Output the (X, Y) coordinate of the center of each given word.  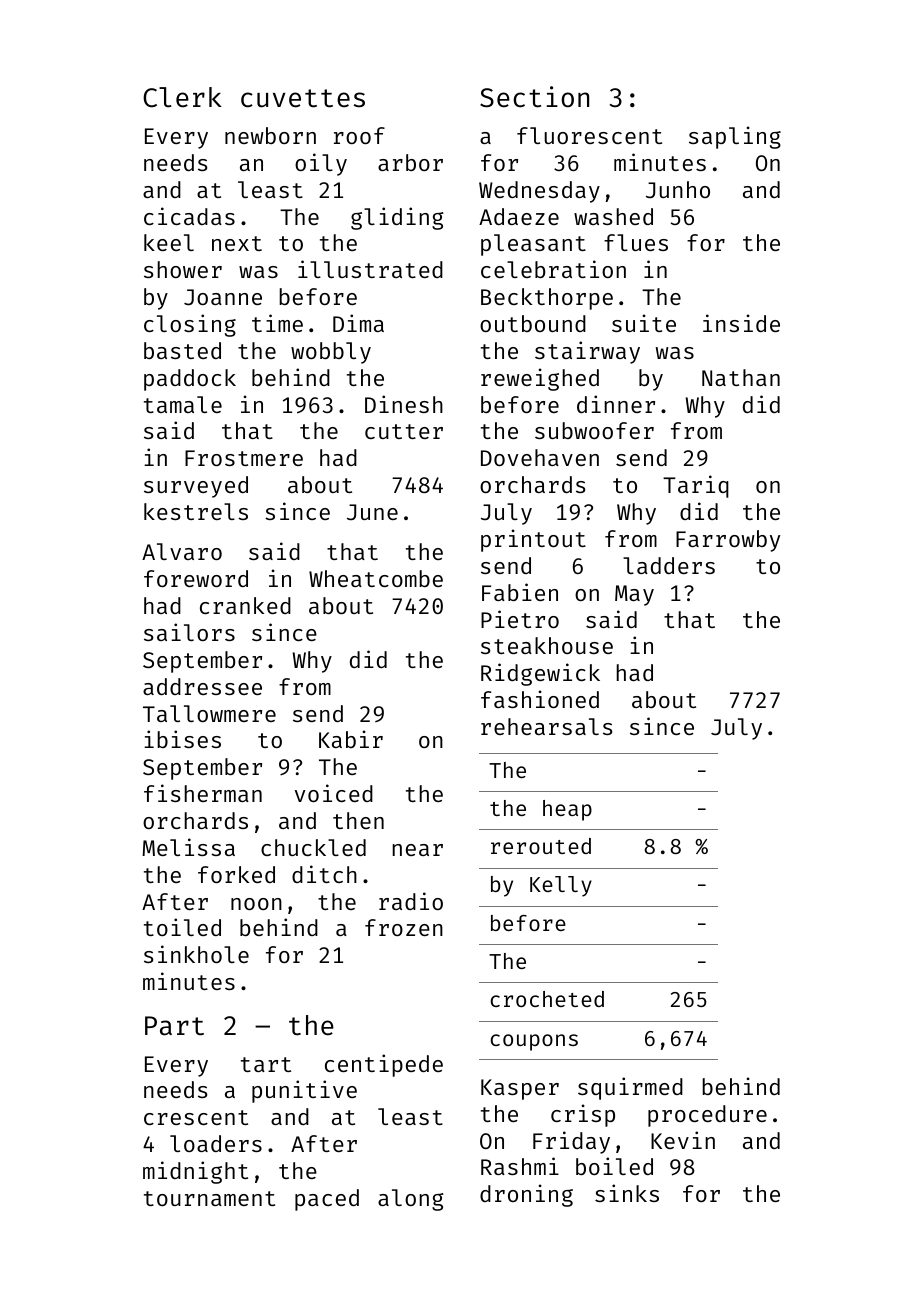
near (417, 850)
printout (533, 540)
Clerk (182, 97)
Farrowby (728, 541)
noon (256, 904)
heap (567, 810)
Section (534, 97)
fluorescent (589, 135)
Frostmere (244, 458)
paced (327, 1200)
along (411, 1200)
